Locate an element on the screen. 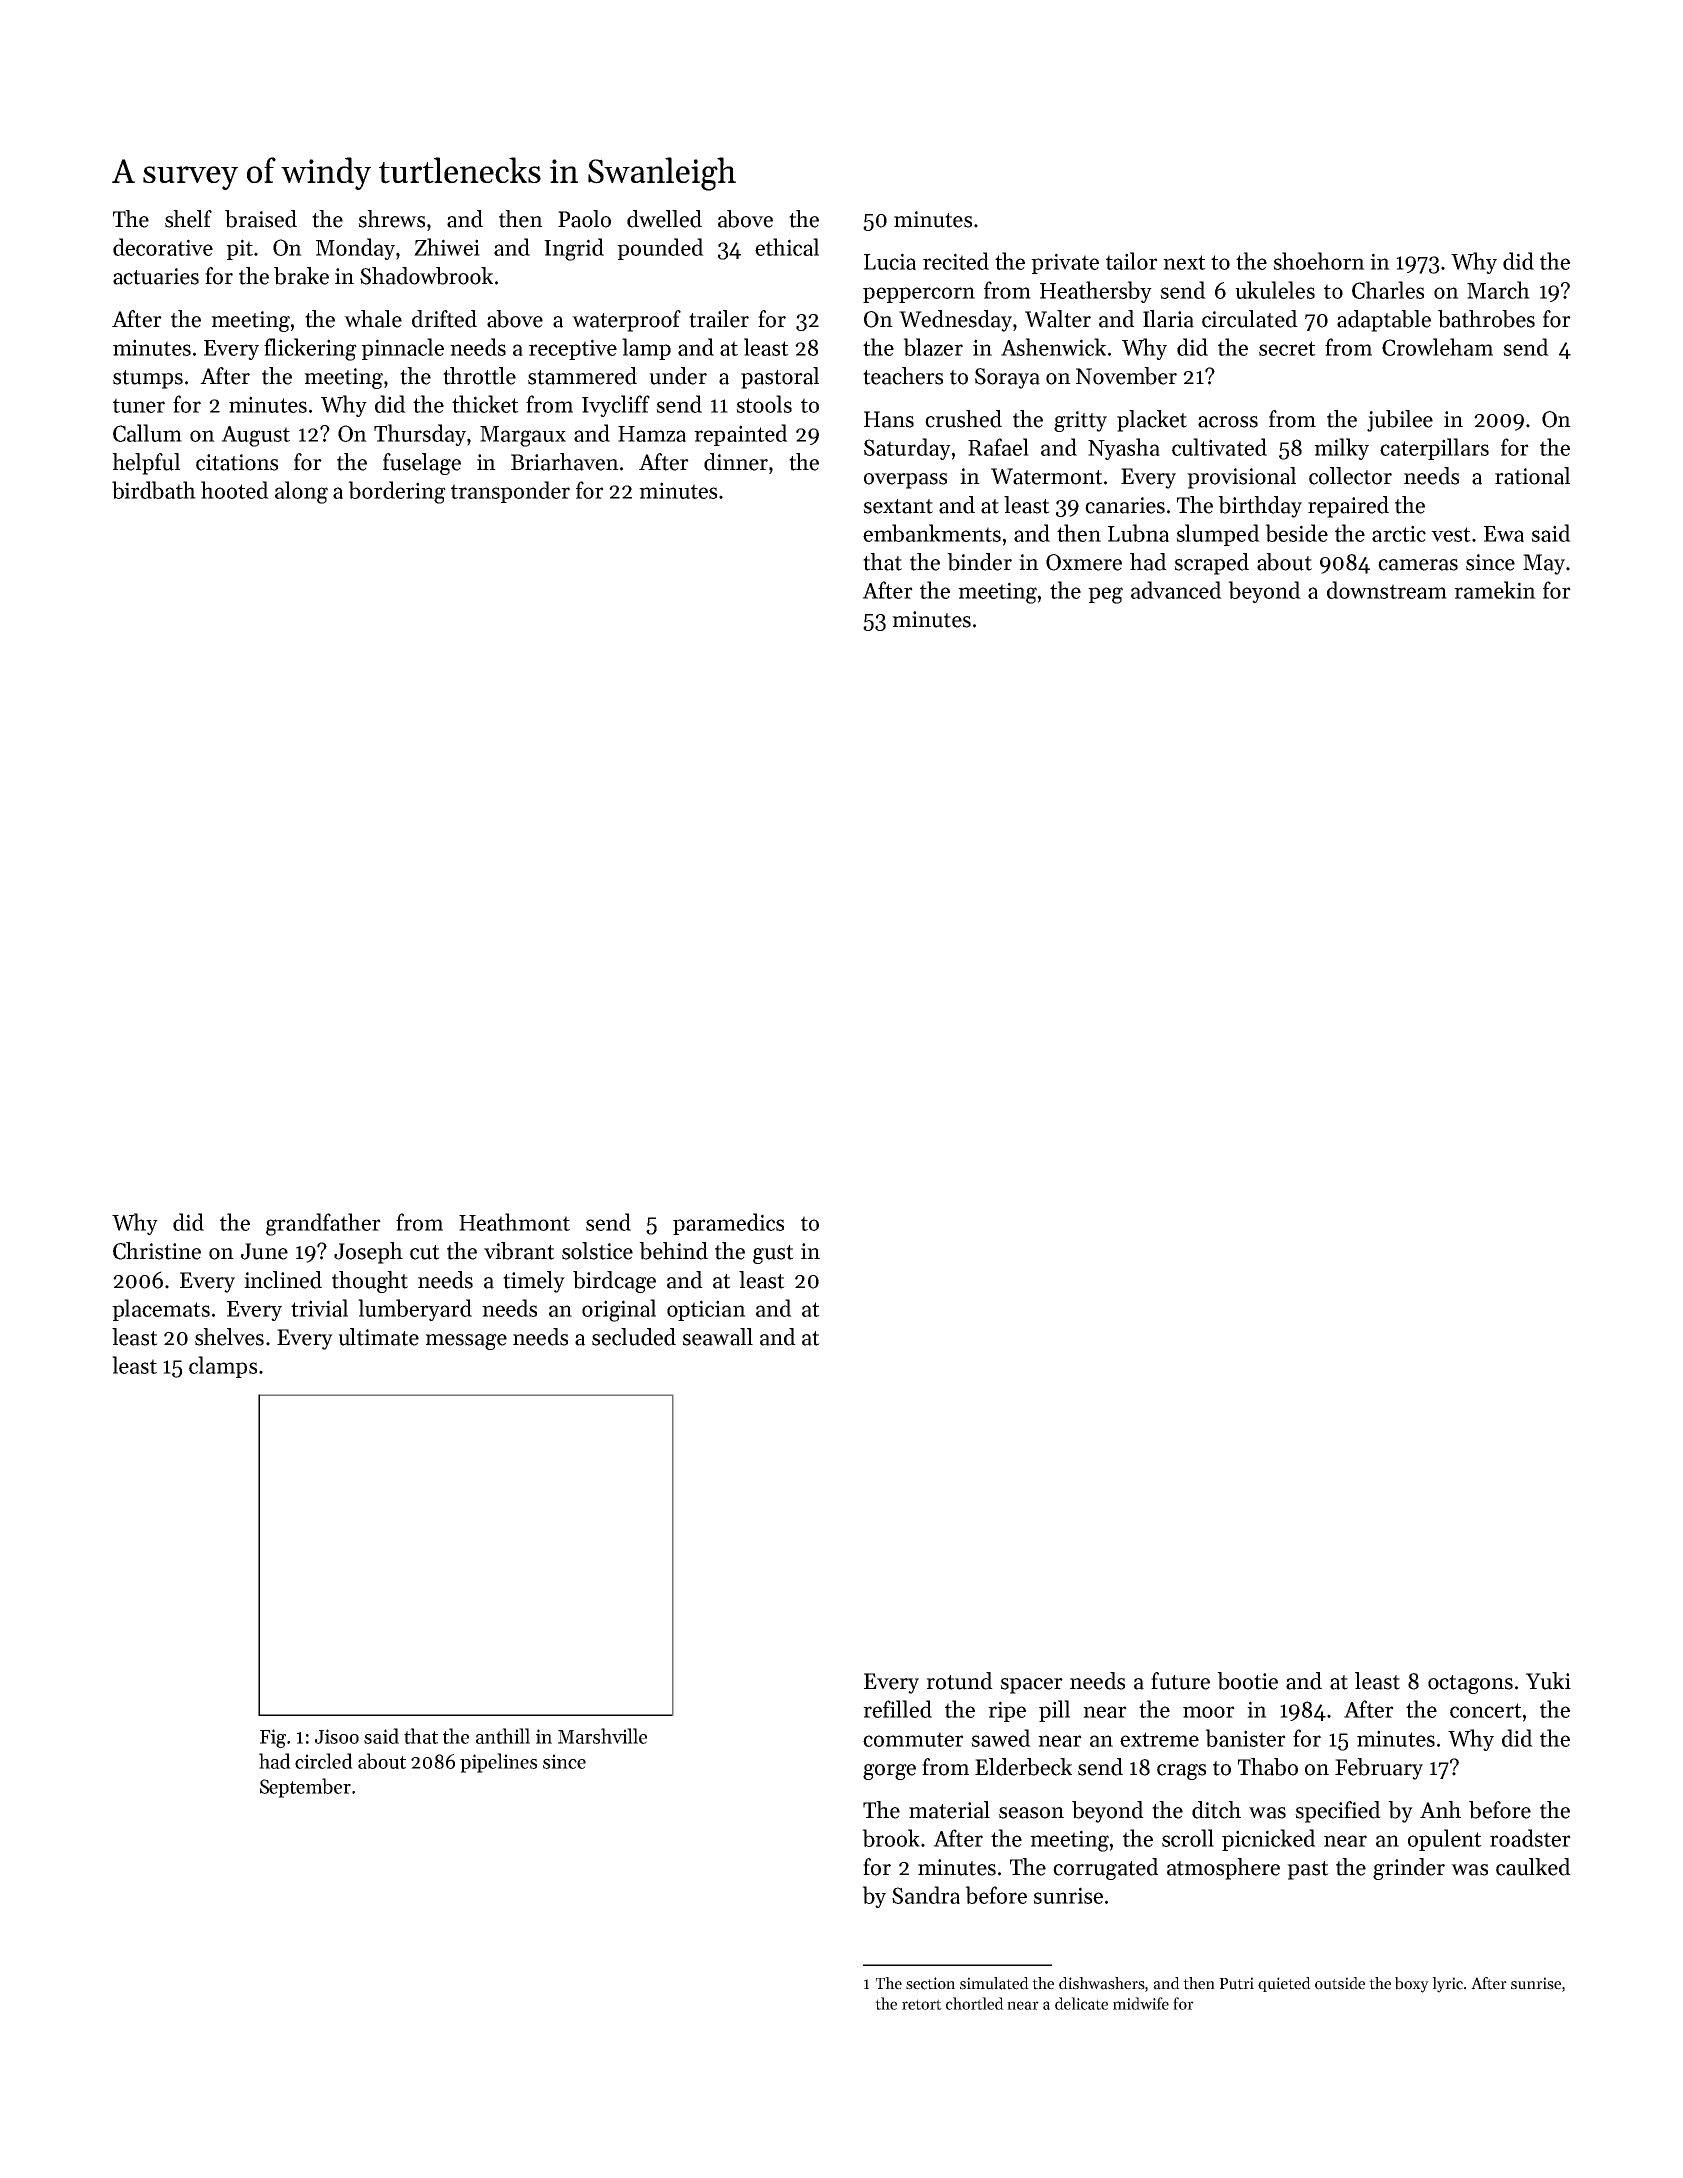 This screenshot has height=2178, width=1683. dwelled is located at coordinates (664, 219).
